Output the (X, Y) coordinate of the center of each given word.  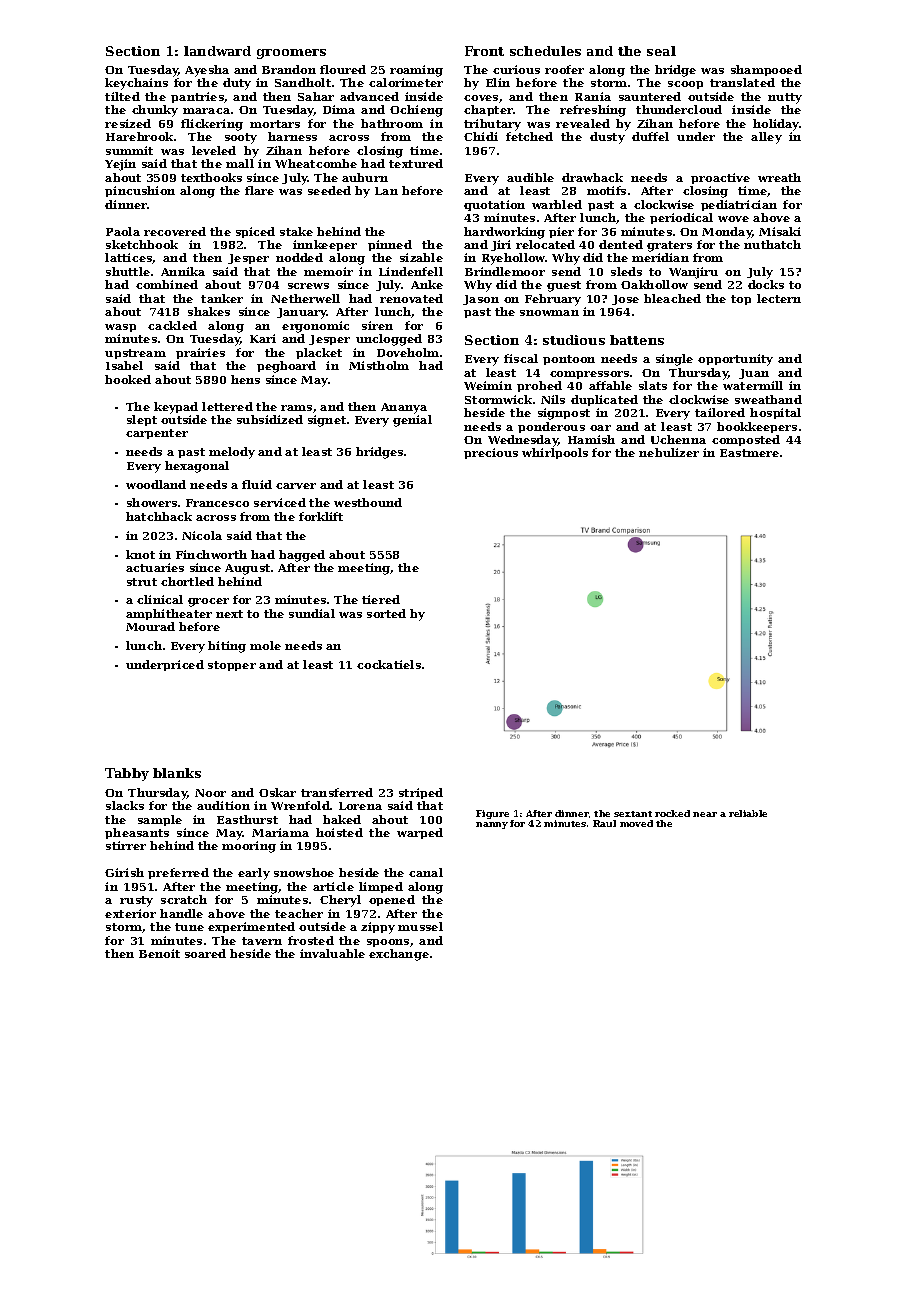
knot (140, 554)
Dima (339, 109)
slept (142, 420)
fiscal (521, 358)
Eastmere (749, 453)
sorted (386, 613)
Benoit (159, 953)
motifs (606, 190)
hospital (775, 413)
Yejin (120, 165)
